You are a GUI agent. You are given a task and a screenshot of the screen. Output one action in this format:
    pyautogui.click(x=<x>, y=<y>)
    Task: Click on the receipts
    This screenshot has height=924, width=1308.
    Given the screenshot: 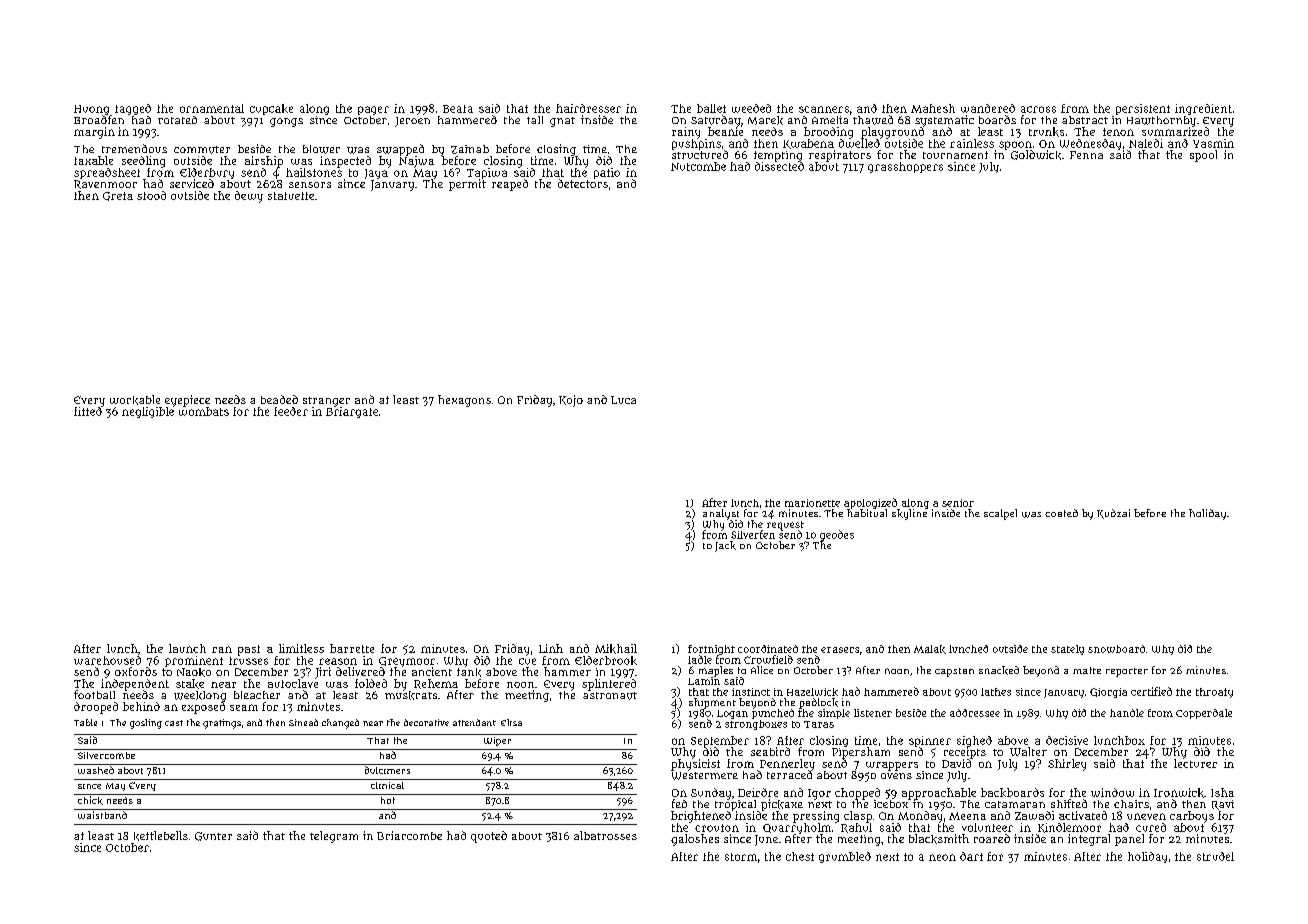 What is the action you would take?
    pyautogui.click(x=965, y=753)
